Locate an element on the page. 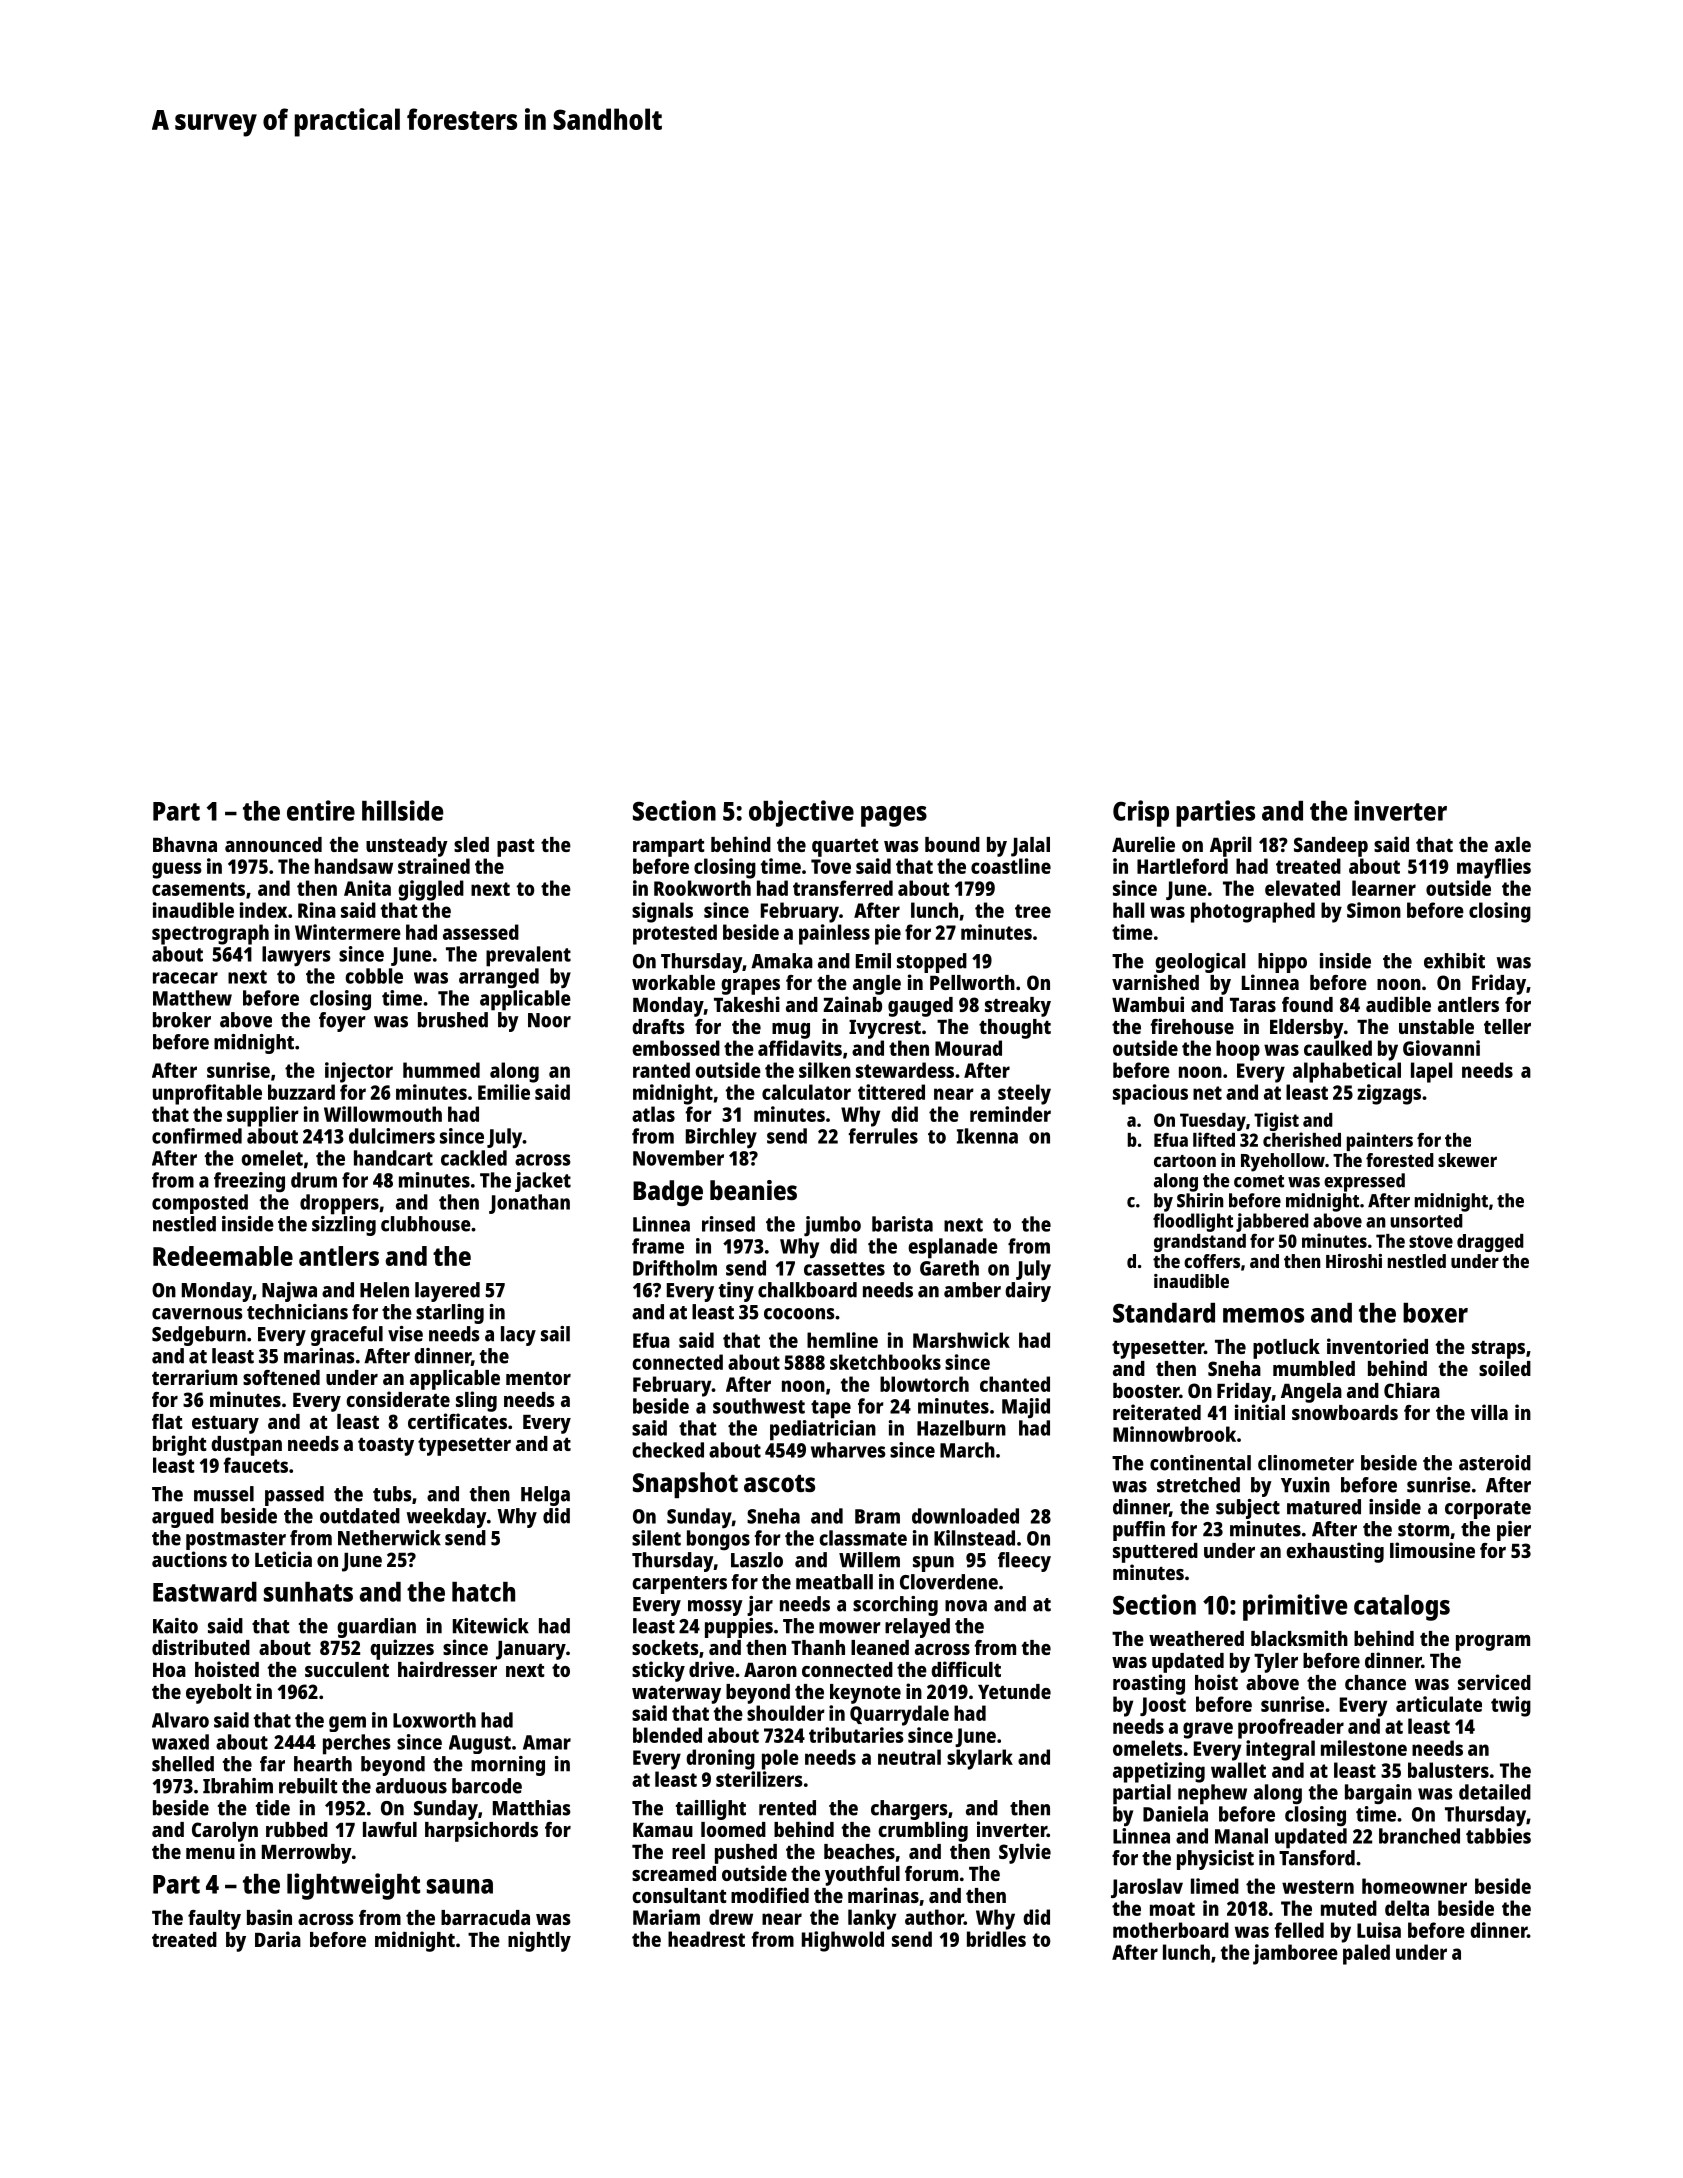 Image resolution: width=1683 pixels, height=2178 pixels. silken is located at coordinates (825, 1070).
